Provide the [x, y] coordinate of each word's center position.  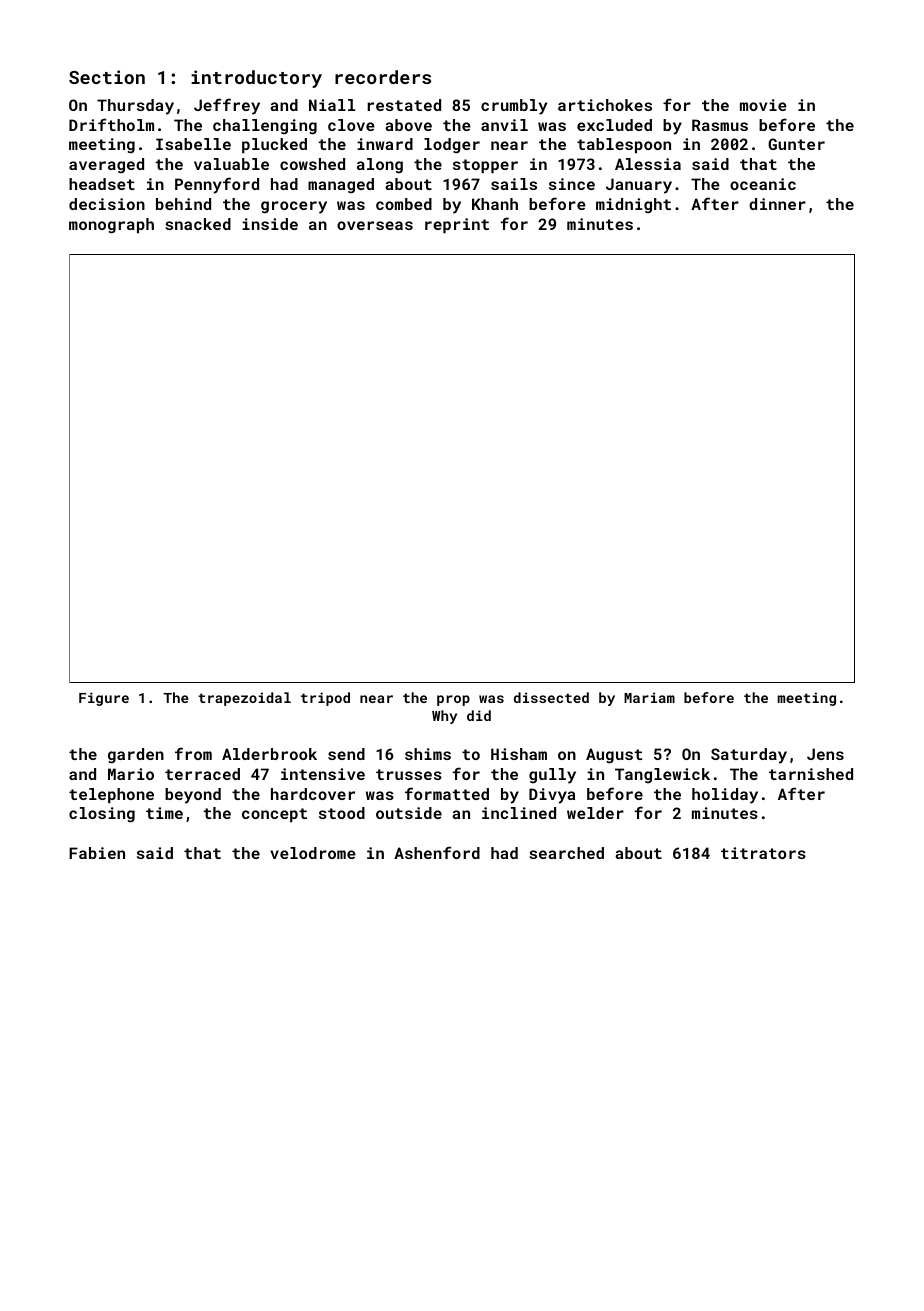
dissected [551, 697]
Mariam [649, 697]
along [380, 166]
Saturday [749, 756]
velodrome [313, 853]
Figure [104, 699]
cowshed [312, 164]
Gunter [796, 144]
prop [453, 700]
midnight [633, 206]
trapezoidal [244, 699]
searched [566, 853]
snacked [198, 224]
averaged [106, 166]
